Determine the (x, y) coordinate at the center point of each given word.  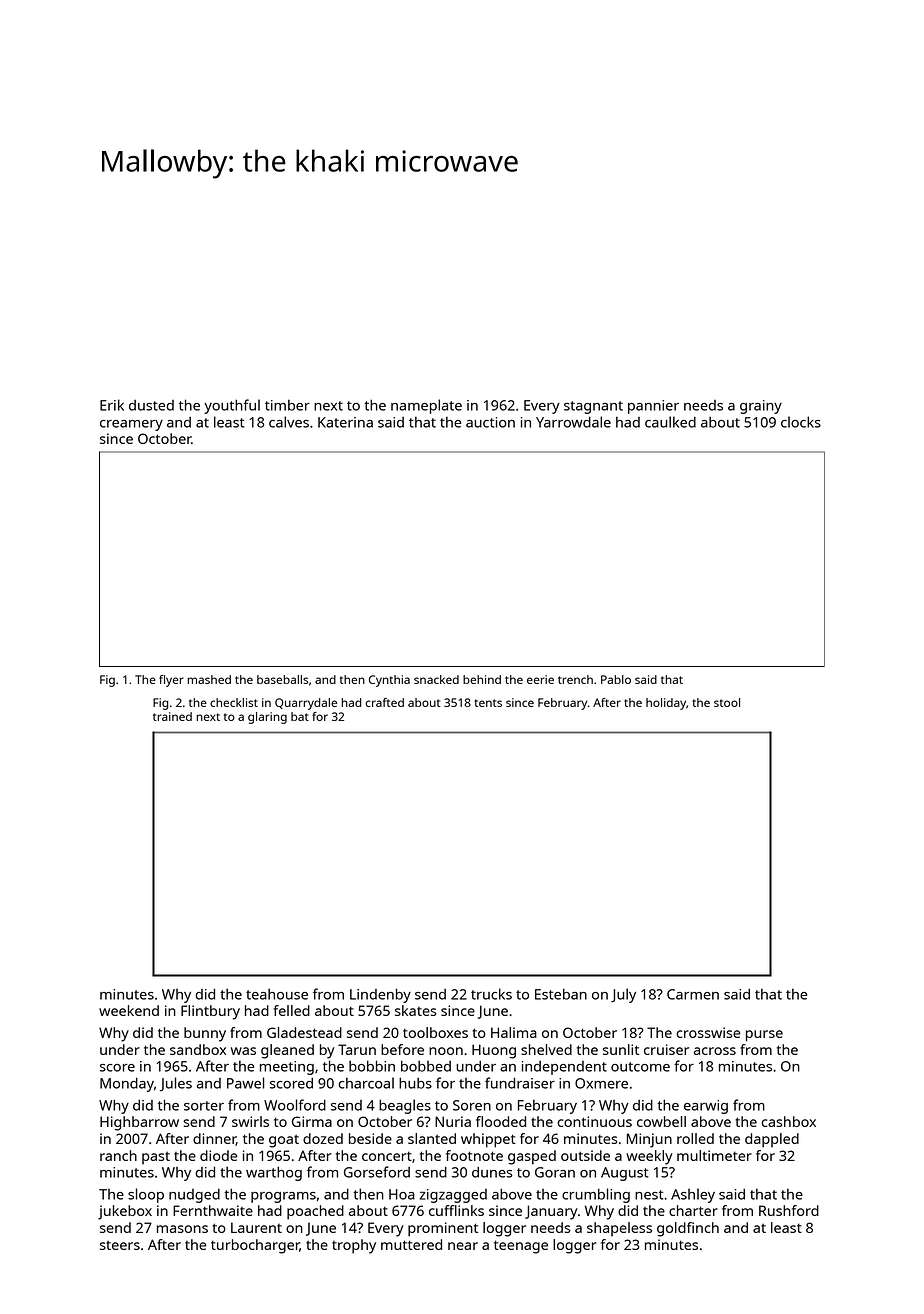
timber (287, 405)
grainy (761, 407)
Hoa (402, 1194)
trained (172, 716)
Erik (112, 405)
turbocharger (255, 1246)
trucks (491, 994)
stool (727, 702)
